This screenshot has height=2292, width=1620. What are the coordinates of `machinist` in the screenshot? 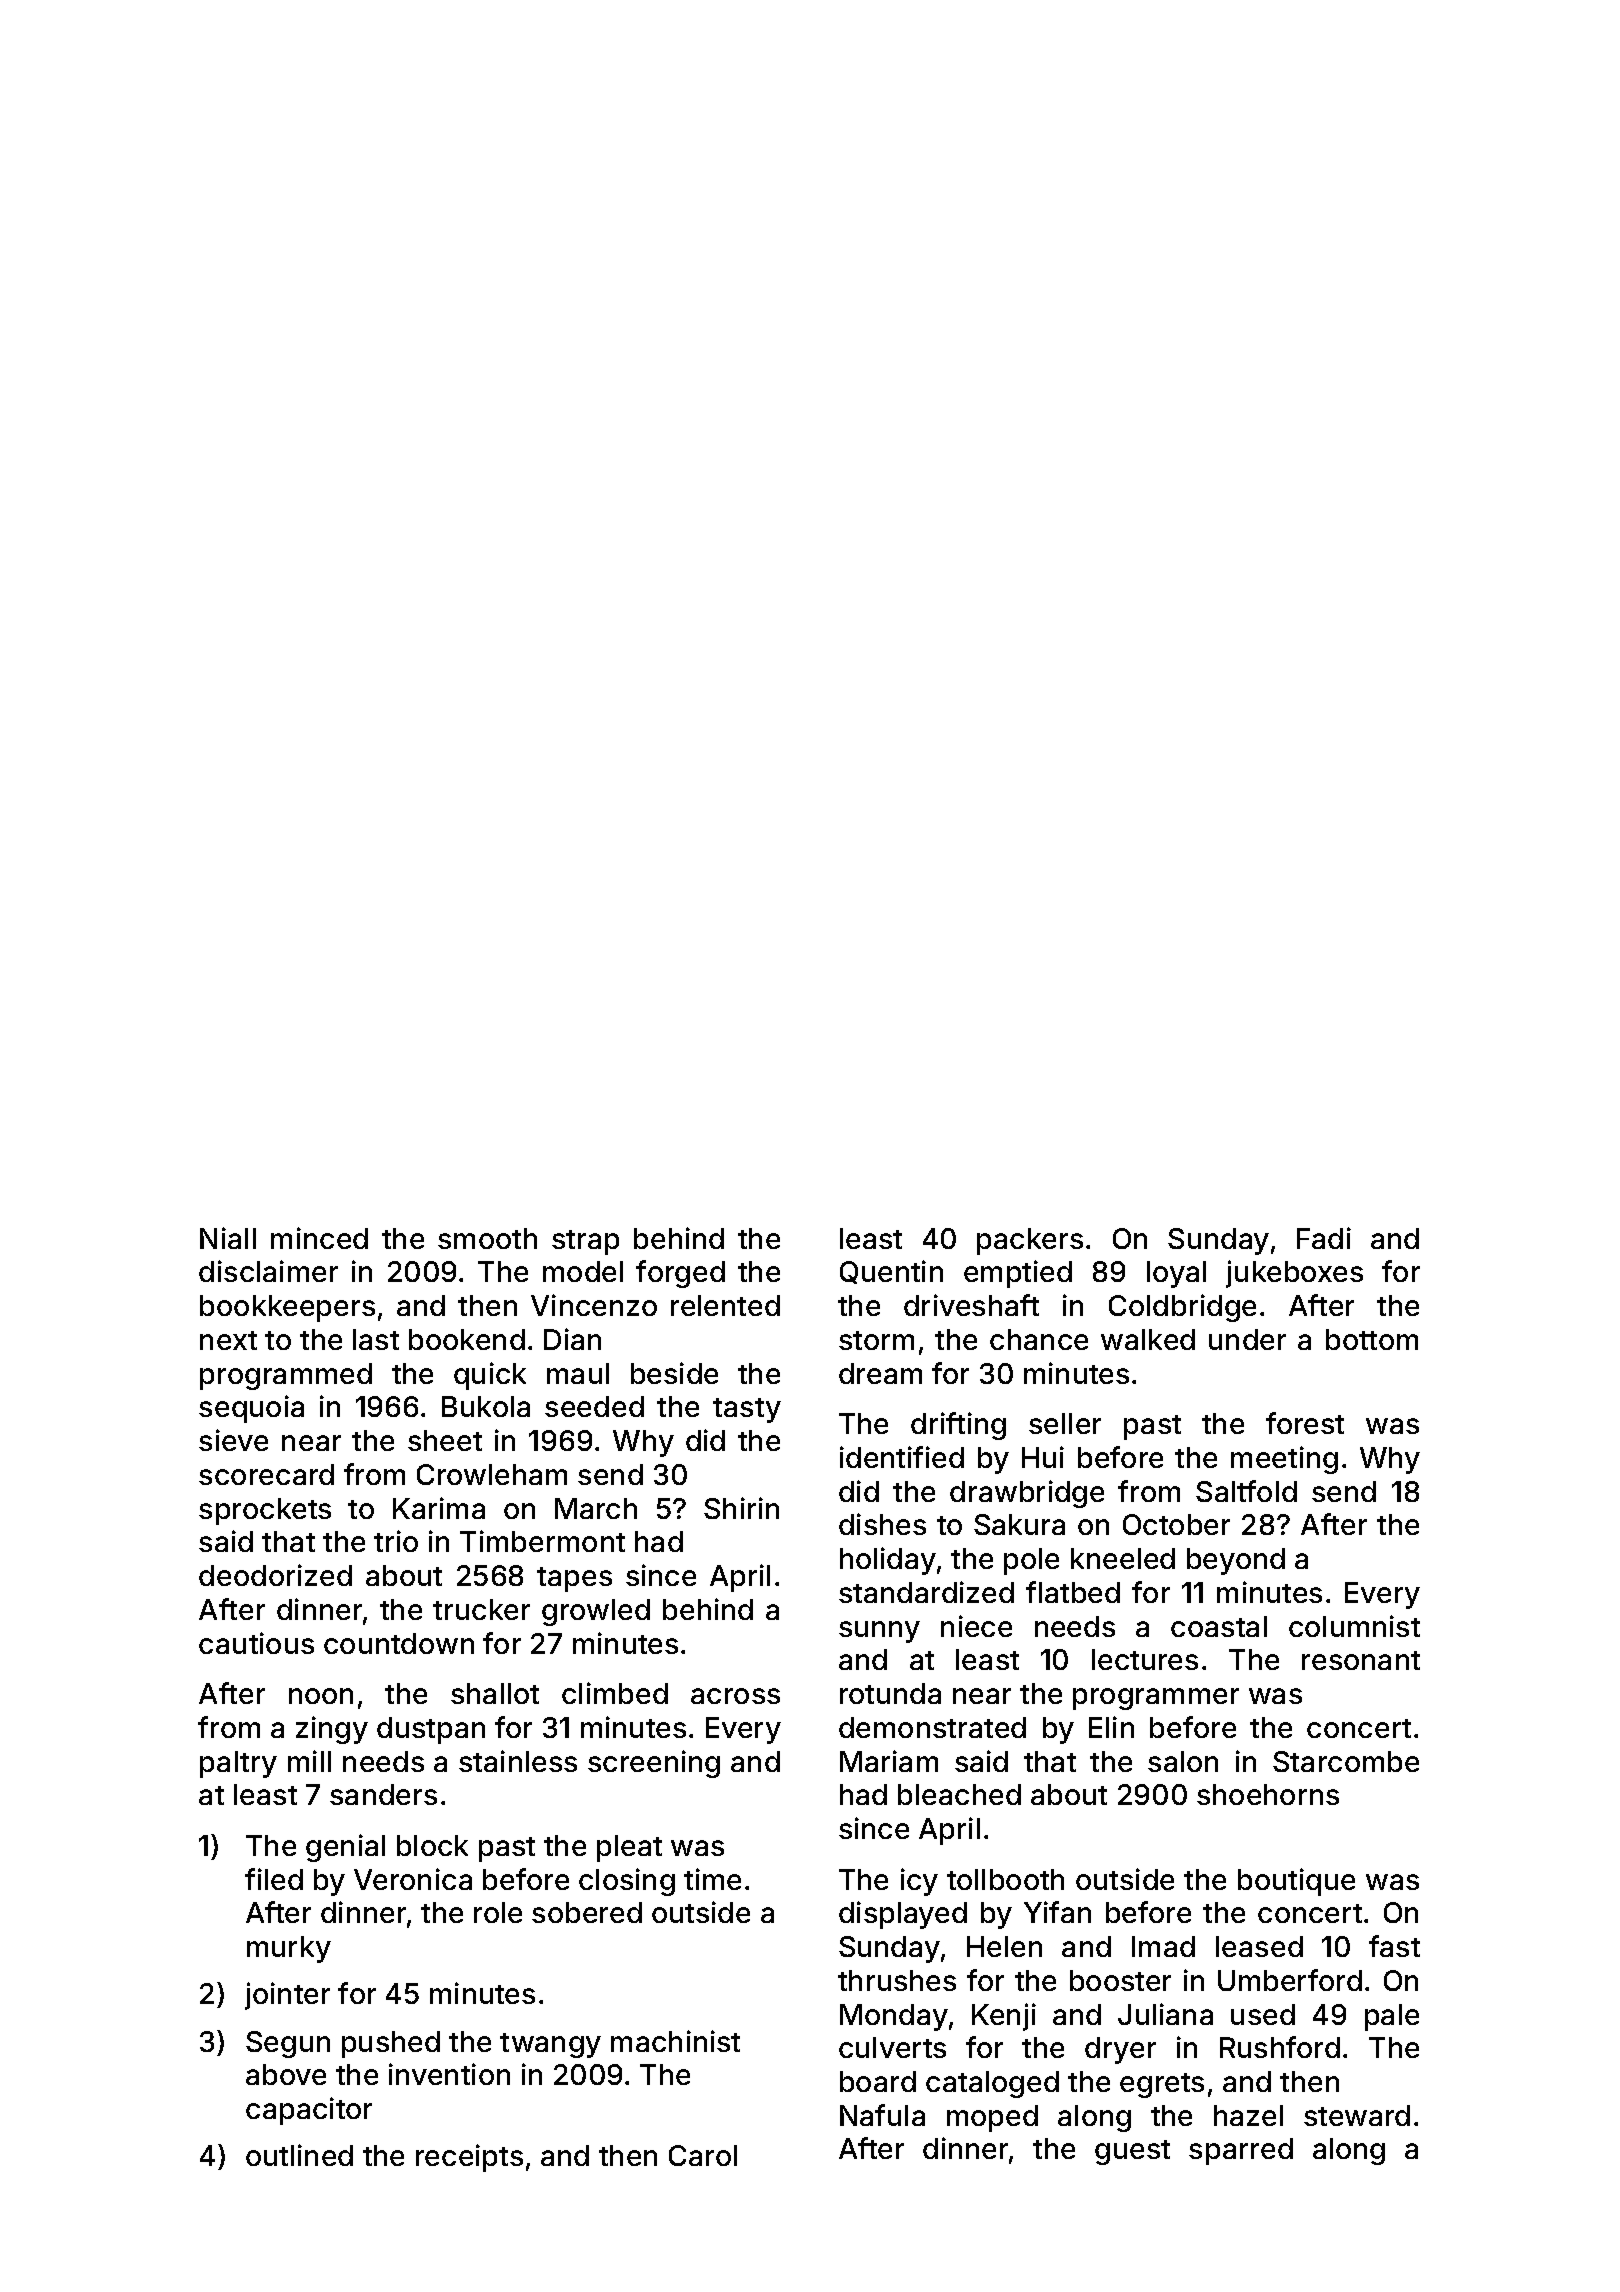 It's located at (675, 2041).
